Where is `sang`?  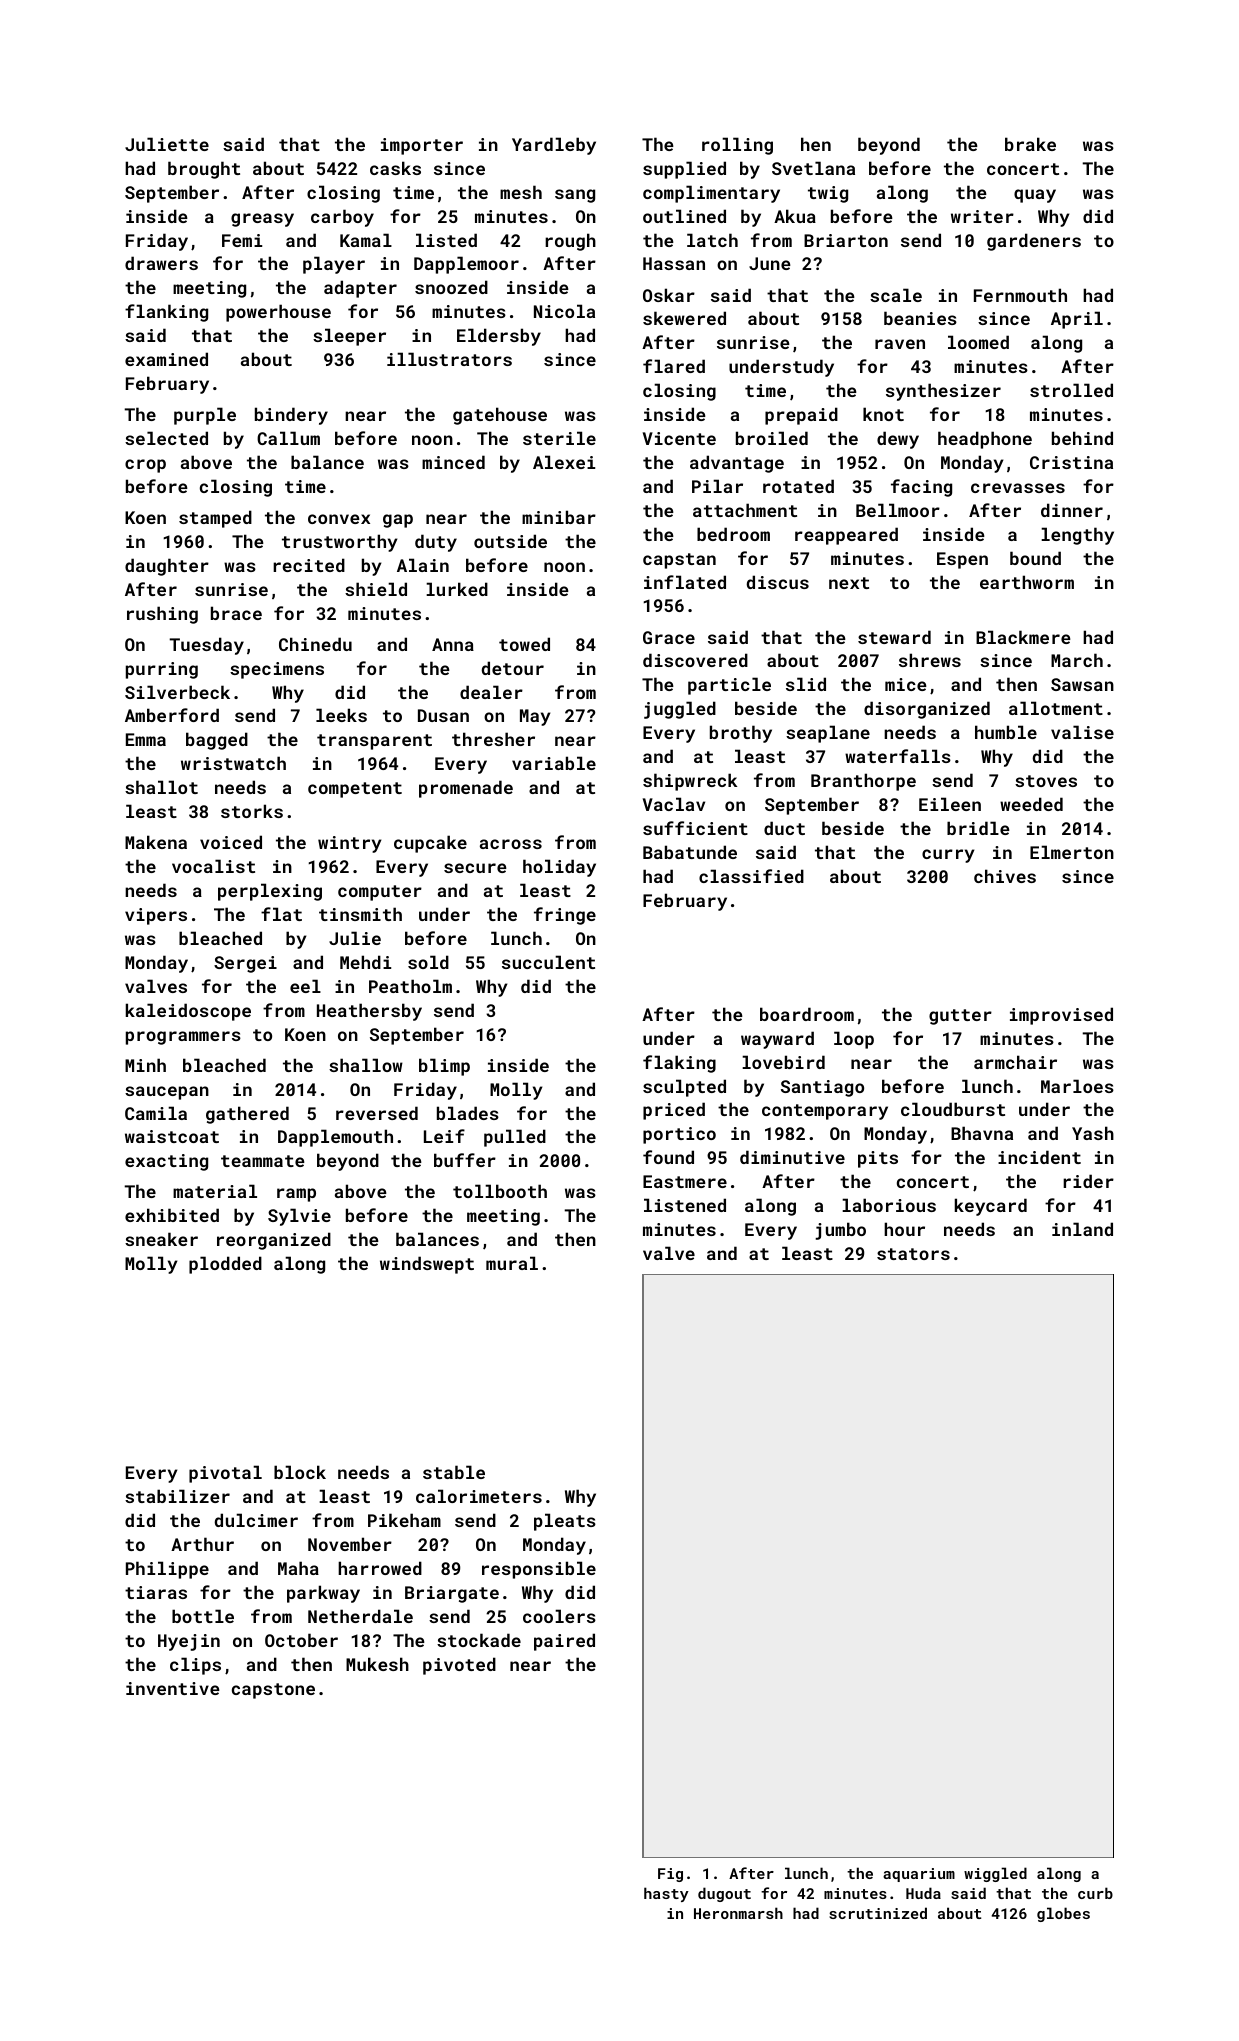
sang is located at coordinates (575, 196).
